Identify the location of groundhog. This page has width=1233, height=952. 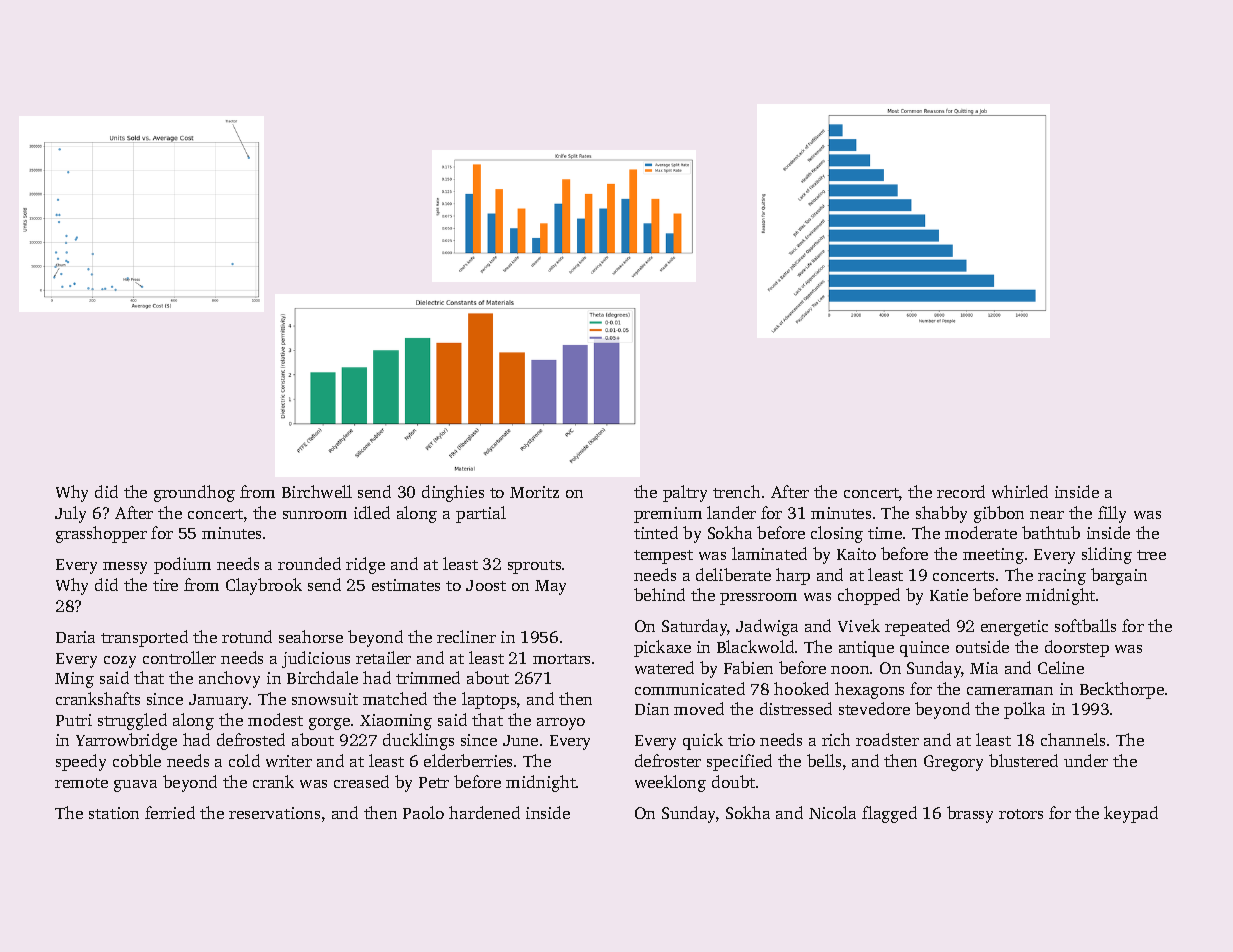
(194, 493).
